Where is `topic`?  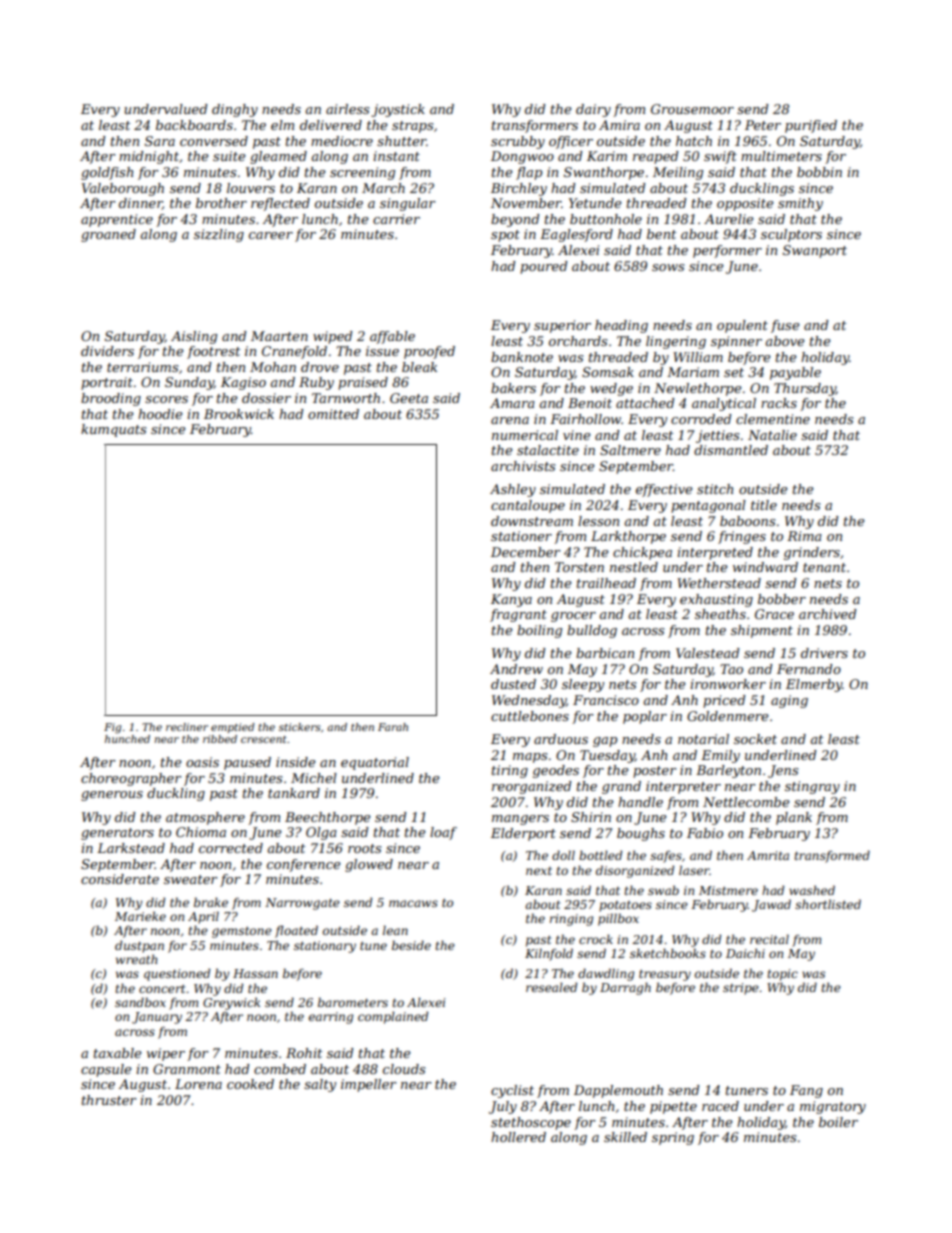
topic is located at coordinates (782, 975).
